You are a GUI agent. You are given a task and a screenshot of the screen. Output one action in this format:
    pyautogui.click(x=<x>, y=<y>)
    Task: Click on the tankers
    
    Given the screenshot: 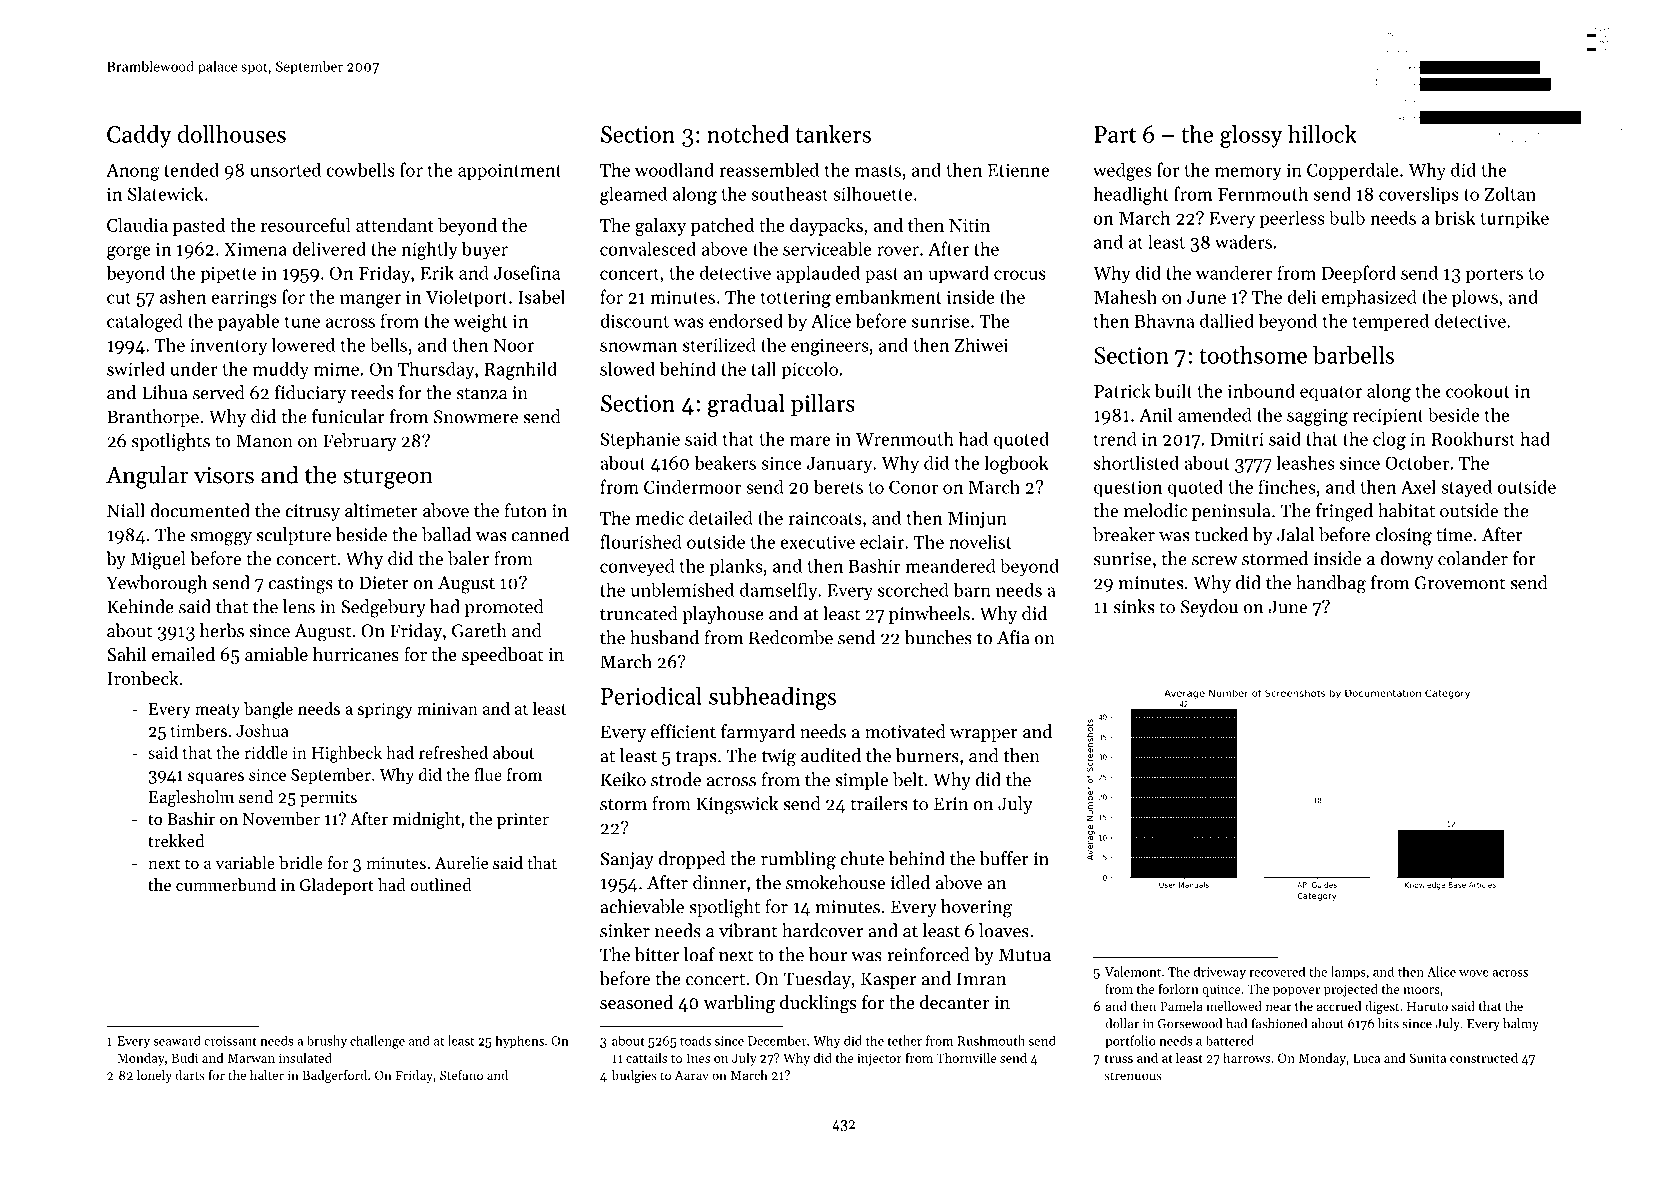 What is the action you would take?
    pyautogui.click(x=833, y=134)
